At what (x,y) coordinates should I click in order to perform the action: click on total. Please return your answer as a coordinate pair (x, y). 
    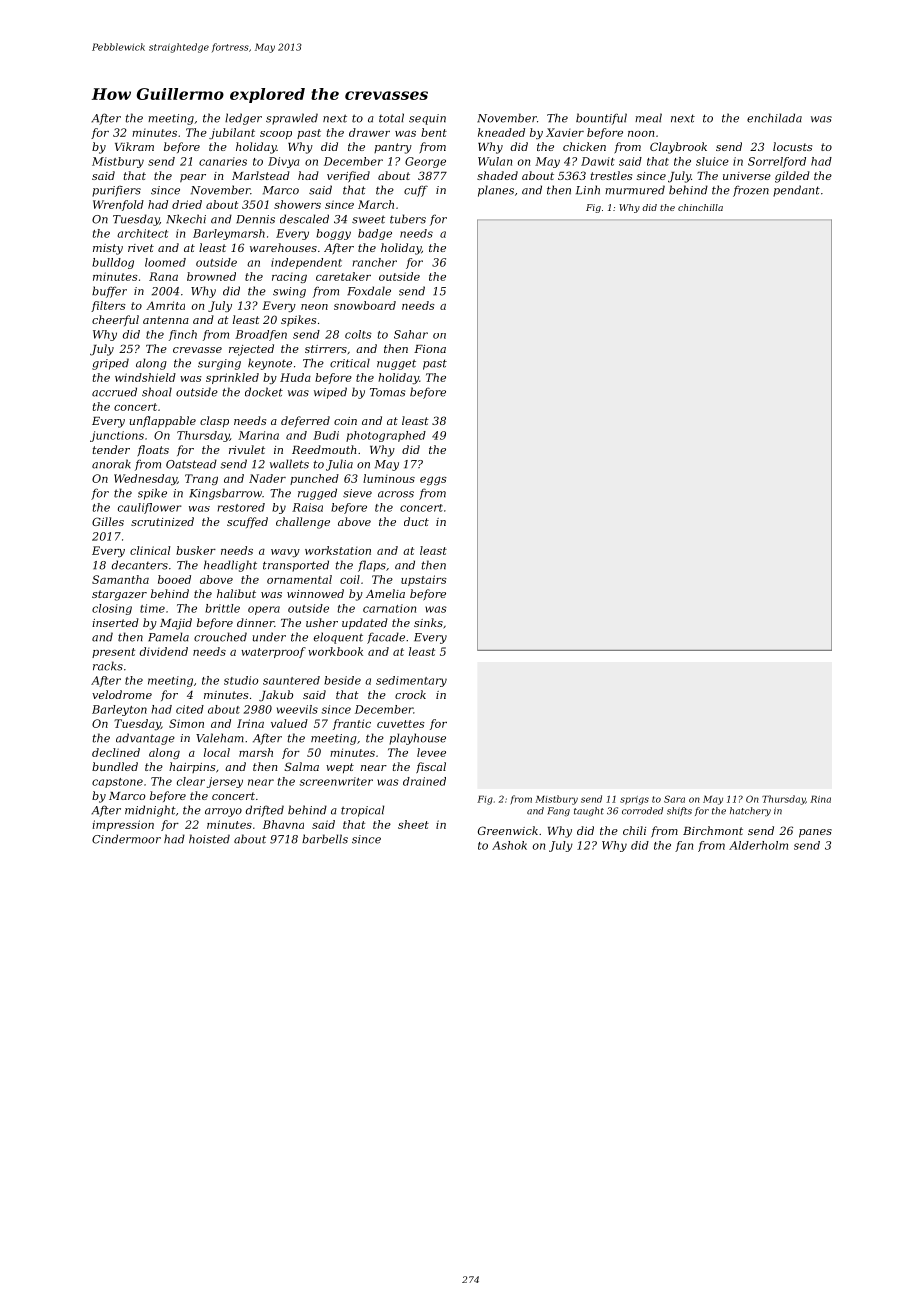
    Looking at the image, I should click on (391, 118).
